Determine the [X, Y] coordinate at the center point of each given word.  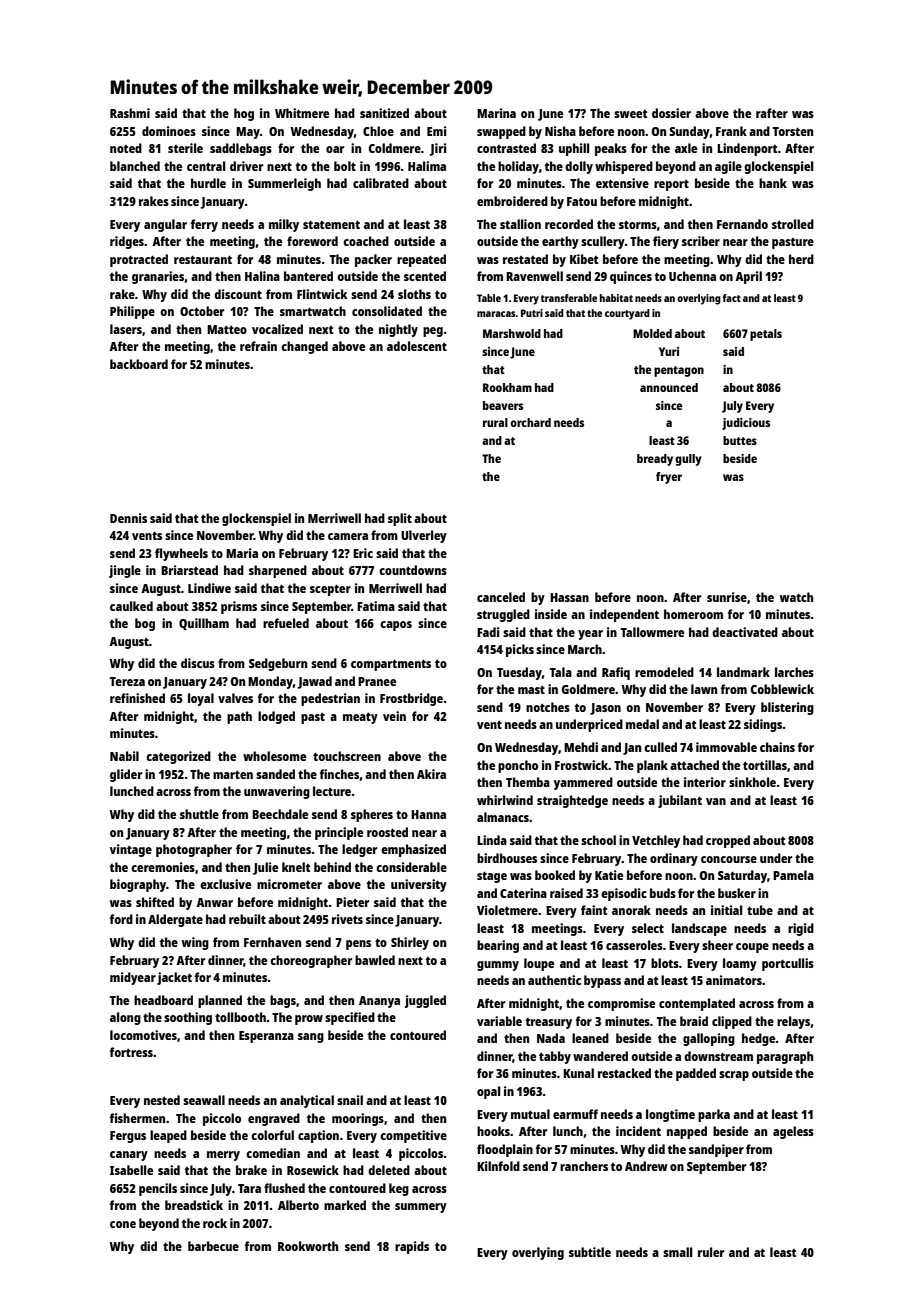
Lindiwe [209, 588]
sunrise [727, 597]
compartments [391, 665]
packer [373, 260]
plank [652, 766]
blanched [135, 166]
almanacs [503, 817]
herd [801, 259]
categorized [178, 757]
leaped [168, 1136]
